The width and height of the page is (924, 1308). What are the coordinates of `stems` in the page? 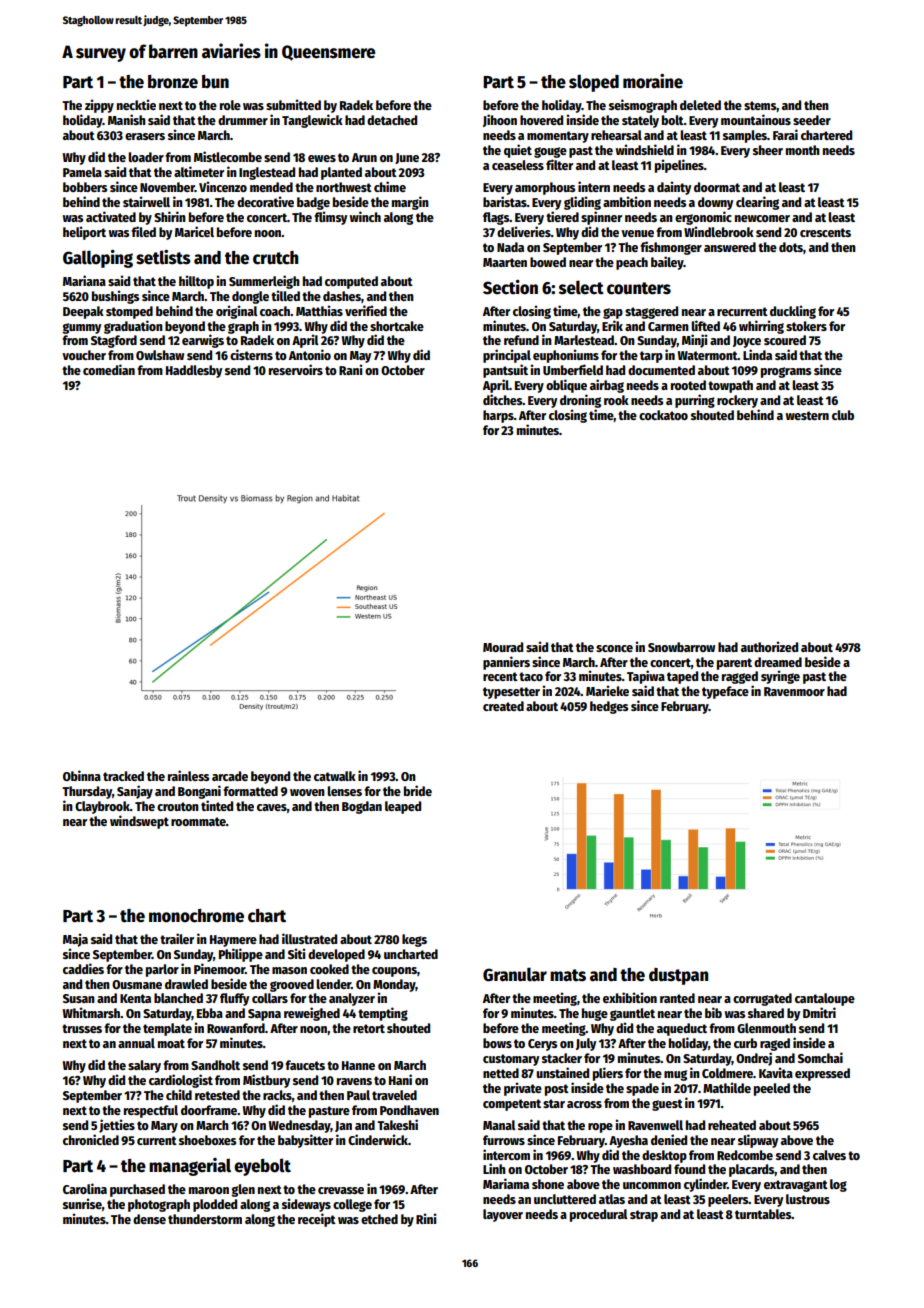 It's located at (760, 105).
